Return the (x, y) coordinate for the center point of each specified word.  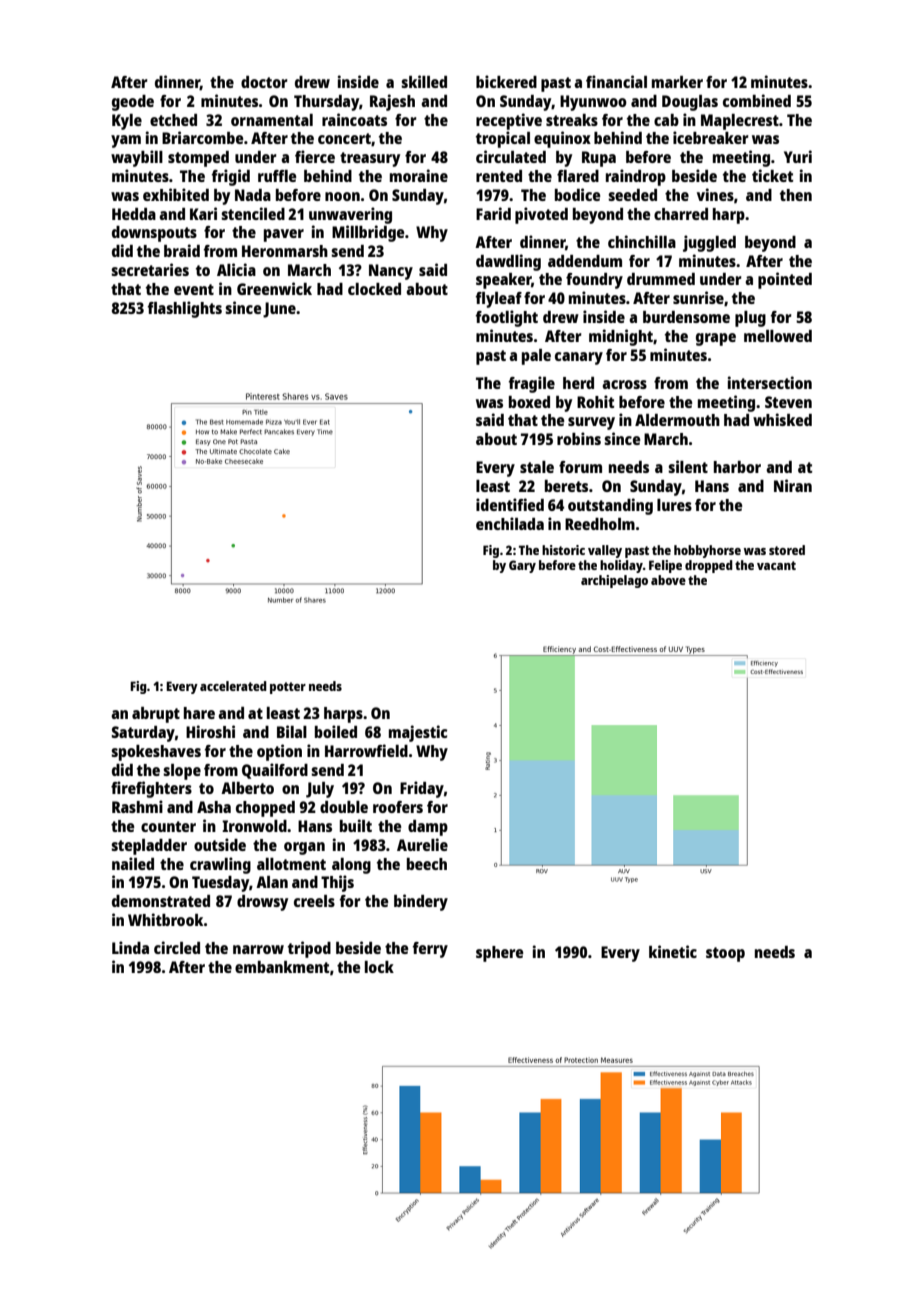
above (668, 580)
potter (288, 688)
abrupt (156, 715)
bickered (506, 81)
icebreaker (711, 137)
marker (677, 82)
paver (284, 235)
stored (787, 550)
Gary (522, 566)
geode (133, 103)
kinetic (673, 951)
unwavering (350, 215)
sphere (499, 954)
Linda (130, 947)
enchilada (510, 523)
